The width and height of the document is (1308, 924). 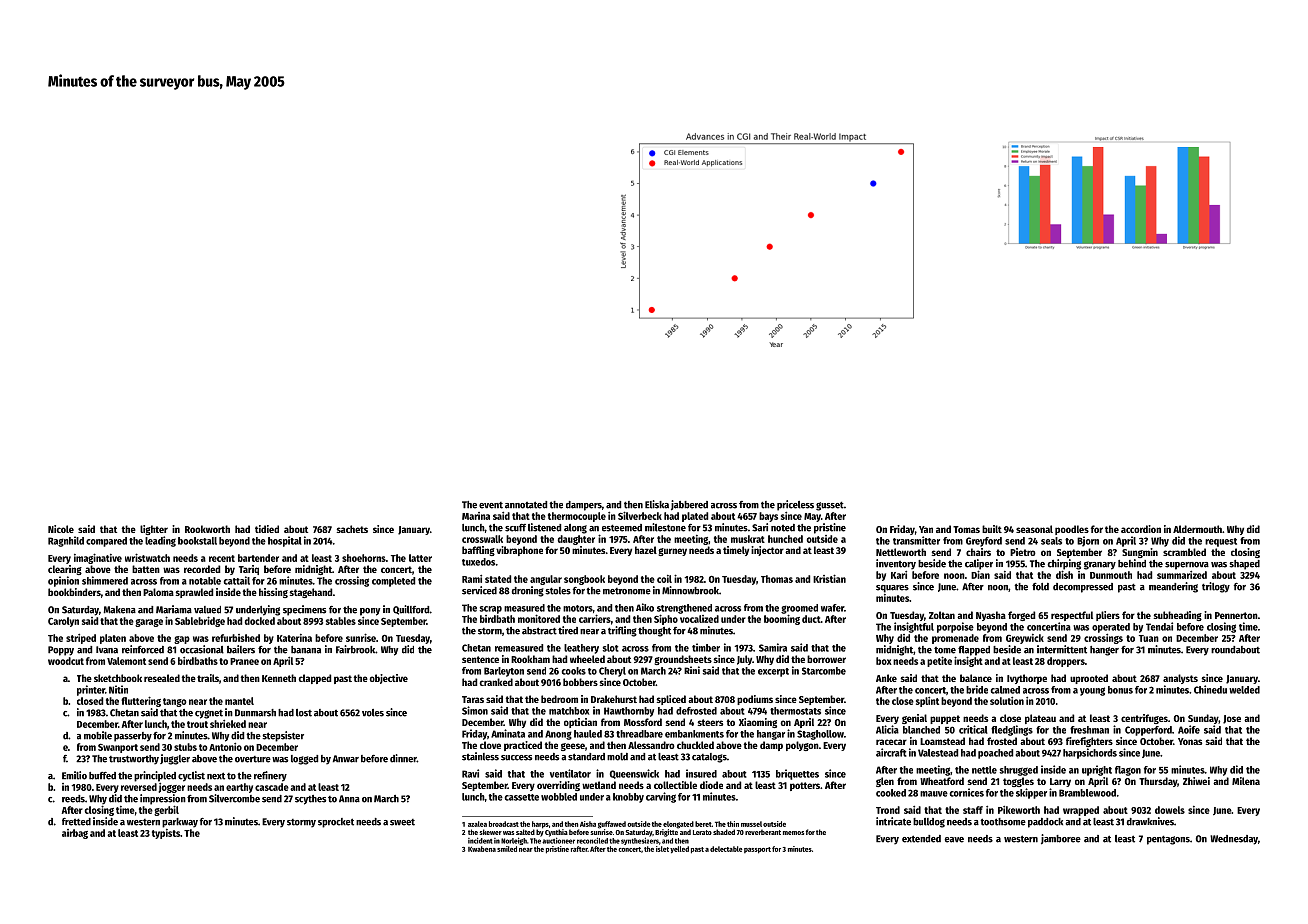 What do you see at coordinates (710, 722) in the document?
I see `steers` at bounding box center [710, 722].
